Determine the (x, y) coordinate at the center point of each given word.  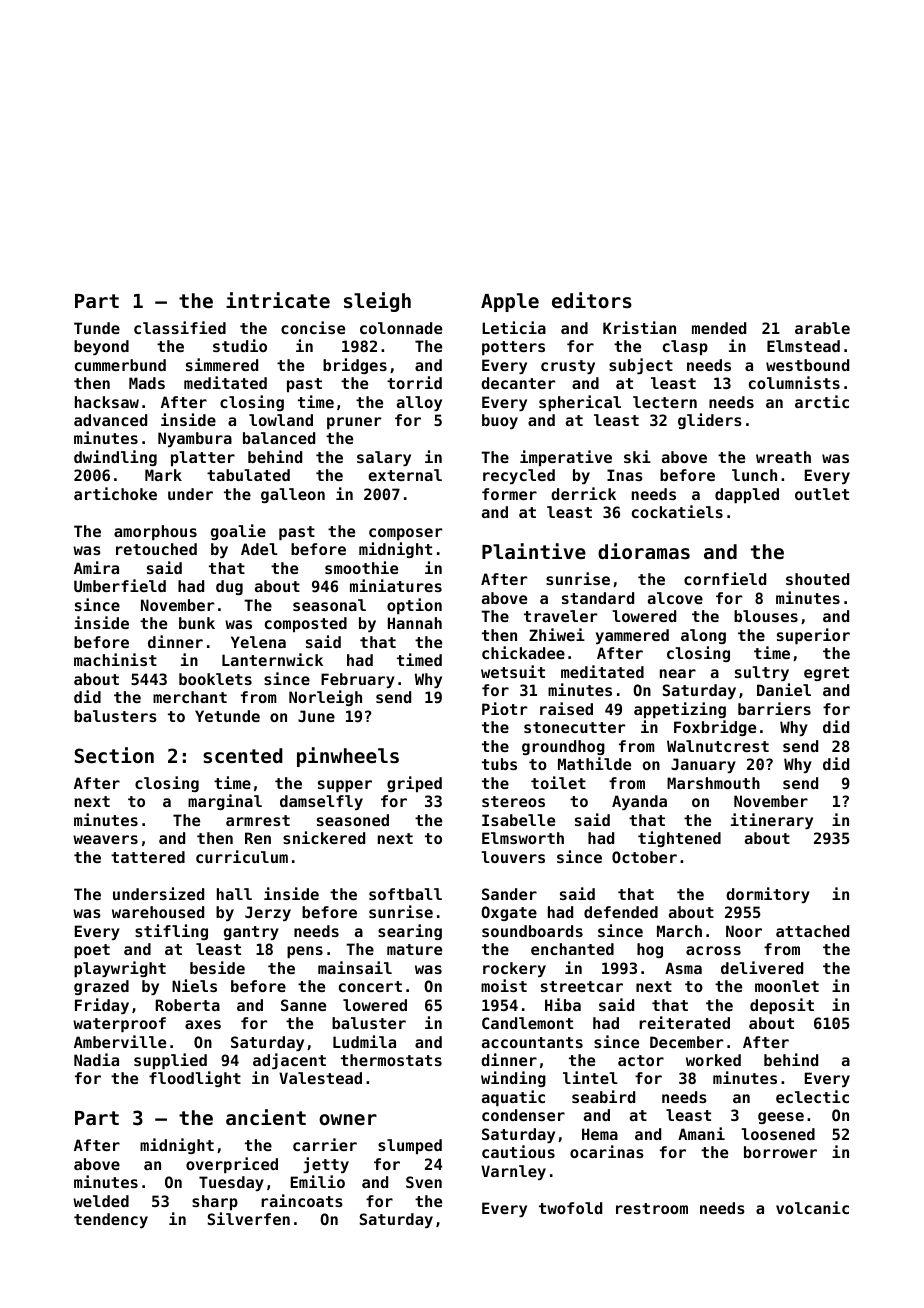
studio (240, 345)
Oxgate (509, 913)
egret (826, 674)
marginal (225, 802)
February (358, 680)
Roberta (188, 1005)
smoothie (361, 567)
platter (203, 458)
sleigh (377, 302)
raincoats (302, 1200)
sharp (215, 1202)
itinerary (772, 821)
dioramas (644, 551)
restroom (652, 1208)
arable (822, 328)
